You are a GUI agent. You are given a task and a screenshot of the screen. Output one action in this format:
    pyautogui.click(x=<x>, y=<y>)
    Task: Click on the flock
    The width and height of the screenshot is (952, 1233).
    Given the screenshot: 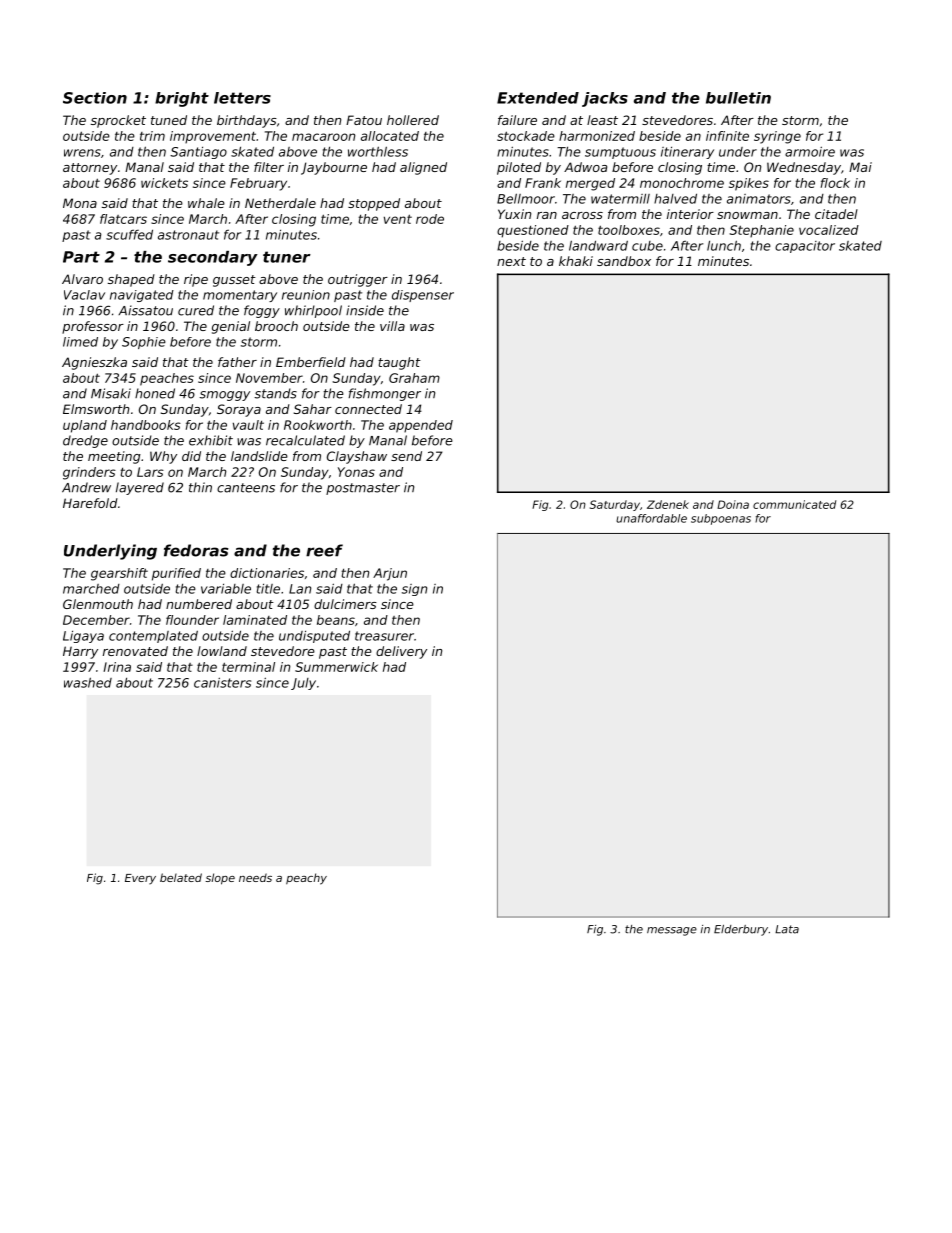 What is the action you would take?
    pyautogui.click(x=835, y=183)
